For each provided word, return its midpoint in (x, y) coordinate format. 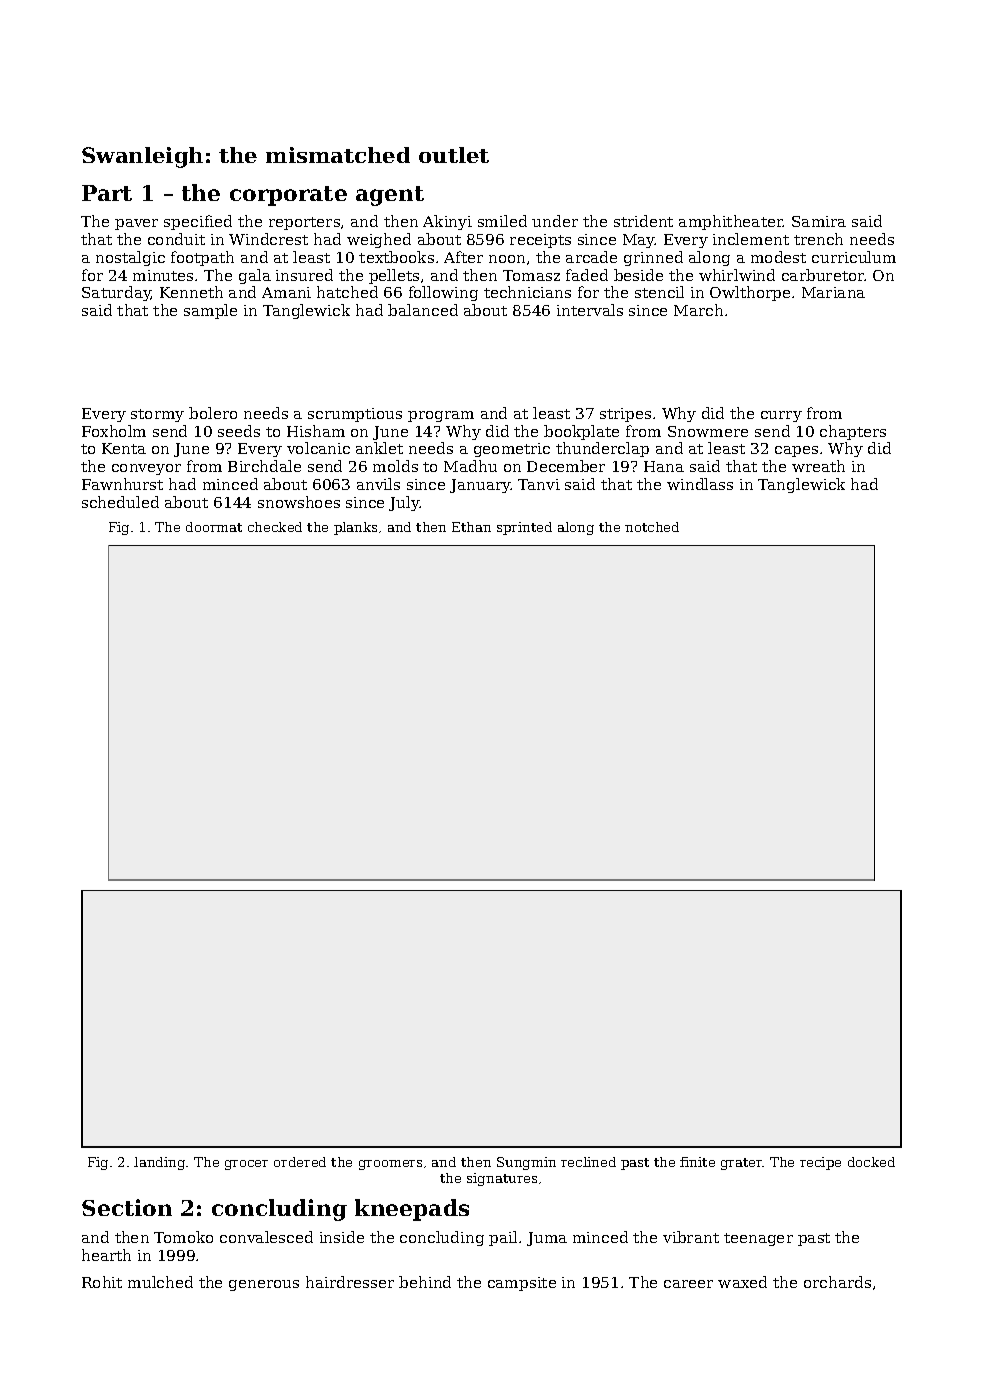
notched (652, 527)
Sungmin (526, 1163)
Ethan (471, 527)
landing (159, 1163)
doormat (214, 527)
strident (643, 221)
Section (127, 1207)
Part (107, 193)
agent (390, 196)
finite (697, 1162)
